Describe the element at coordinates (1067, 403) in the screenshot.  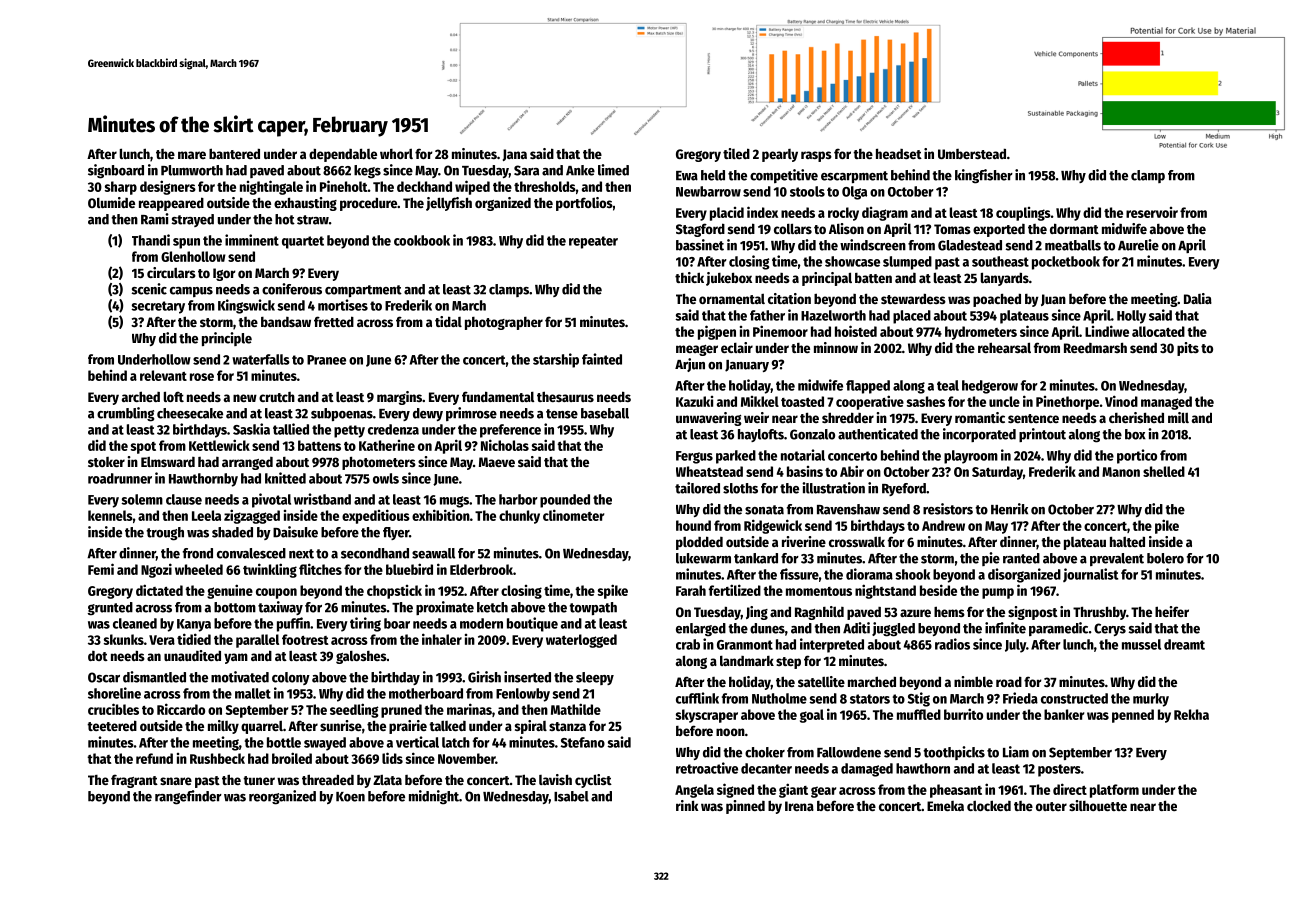
I see `Pinethorpe` at that location.
